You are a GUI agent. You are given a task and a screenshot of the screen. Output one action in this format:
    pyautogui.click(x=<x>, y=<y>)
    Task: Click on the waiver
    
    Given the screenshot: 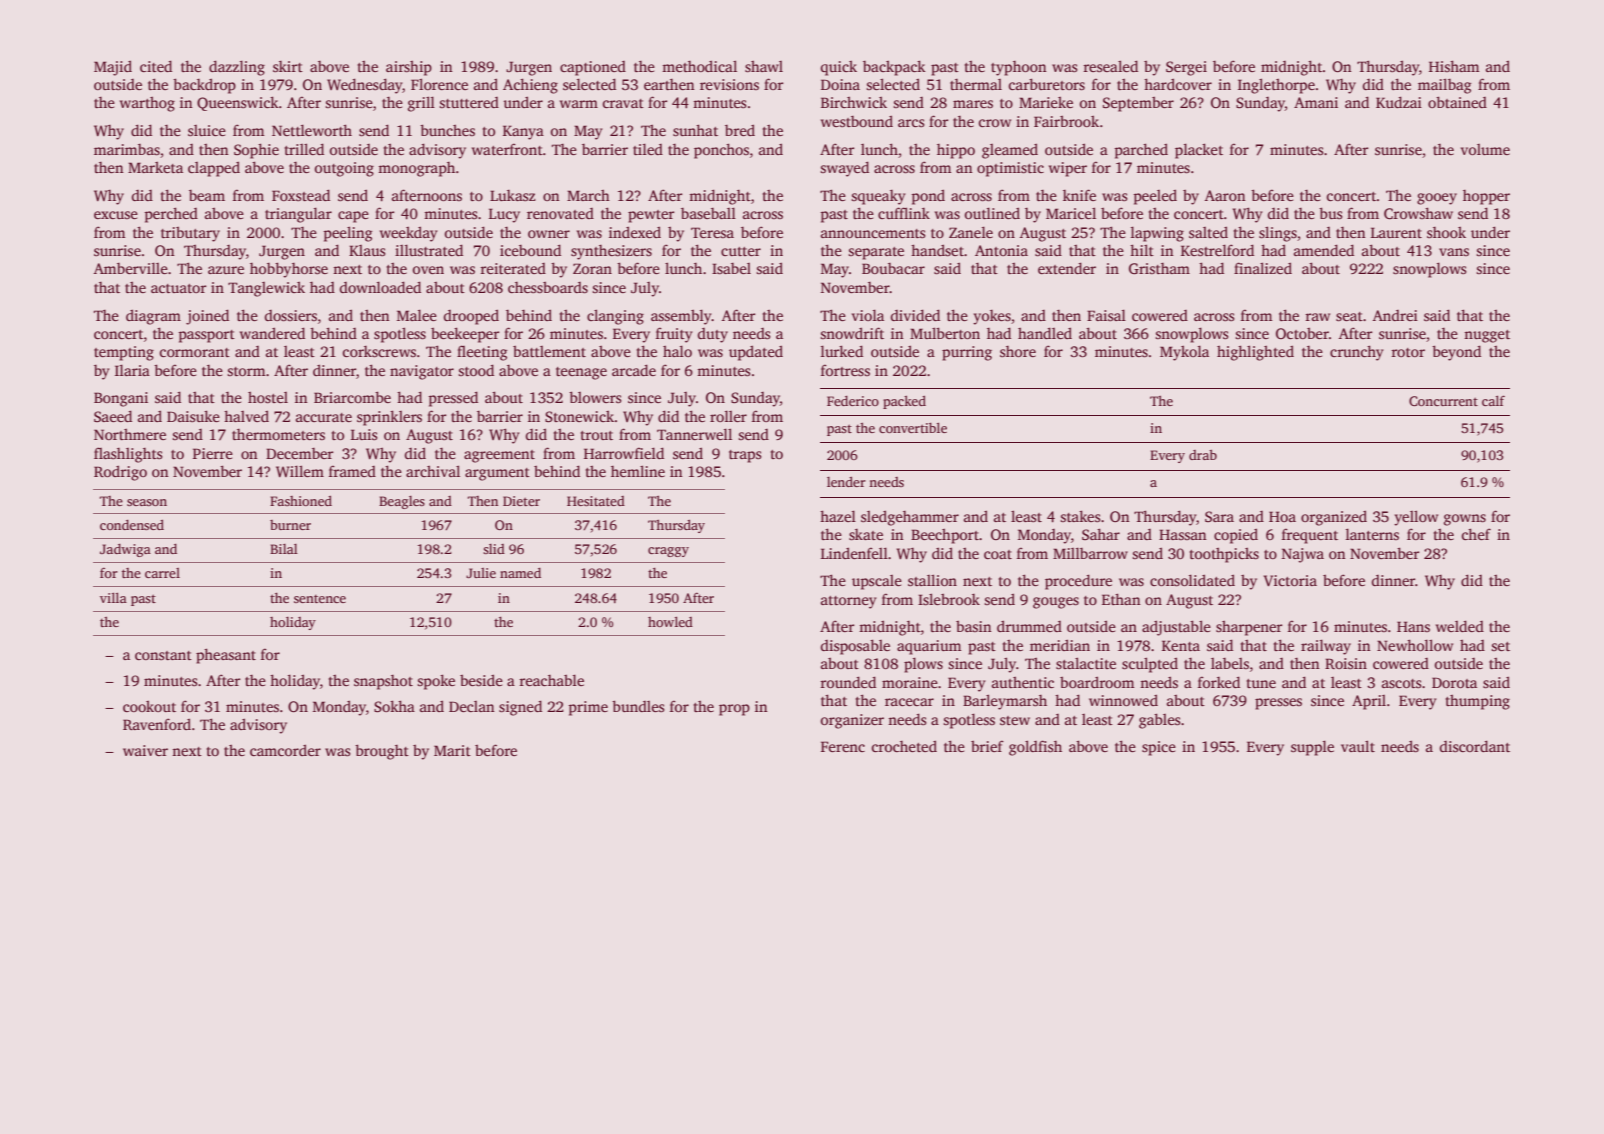 What is the action you would take?
    pyautogui.click(x=145, y=750)
